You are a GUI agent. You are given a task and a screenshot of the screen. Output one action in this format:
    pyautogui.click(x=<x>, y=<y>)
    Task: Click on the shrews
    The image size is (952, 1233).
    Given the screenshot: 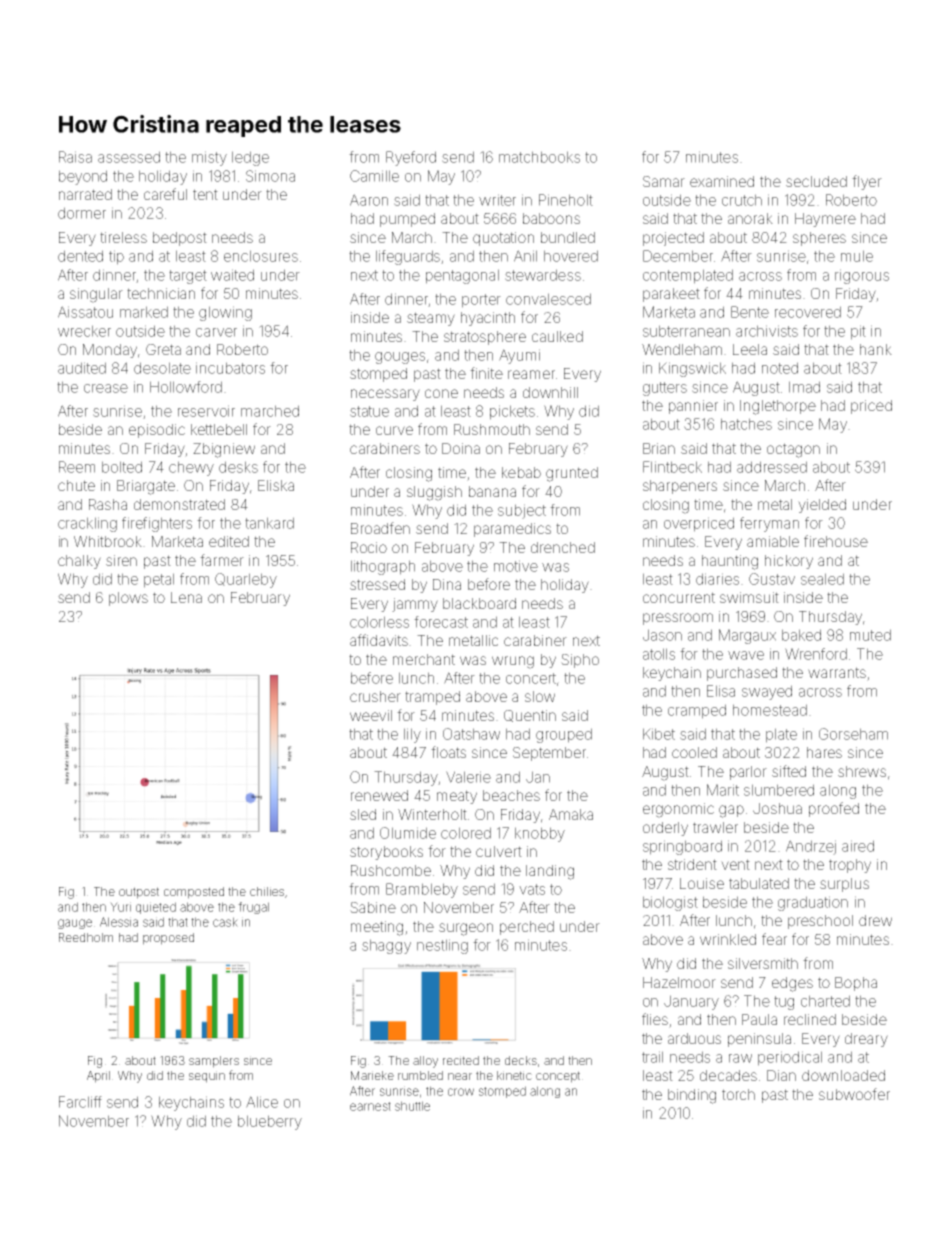 What is the action you would take?
    pyautogui.click(x=862, y=771)
